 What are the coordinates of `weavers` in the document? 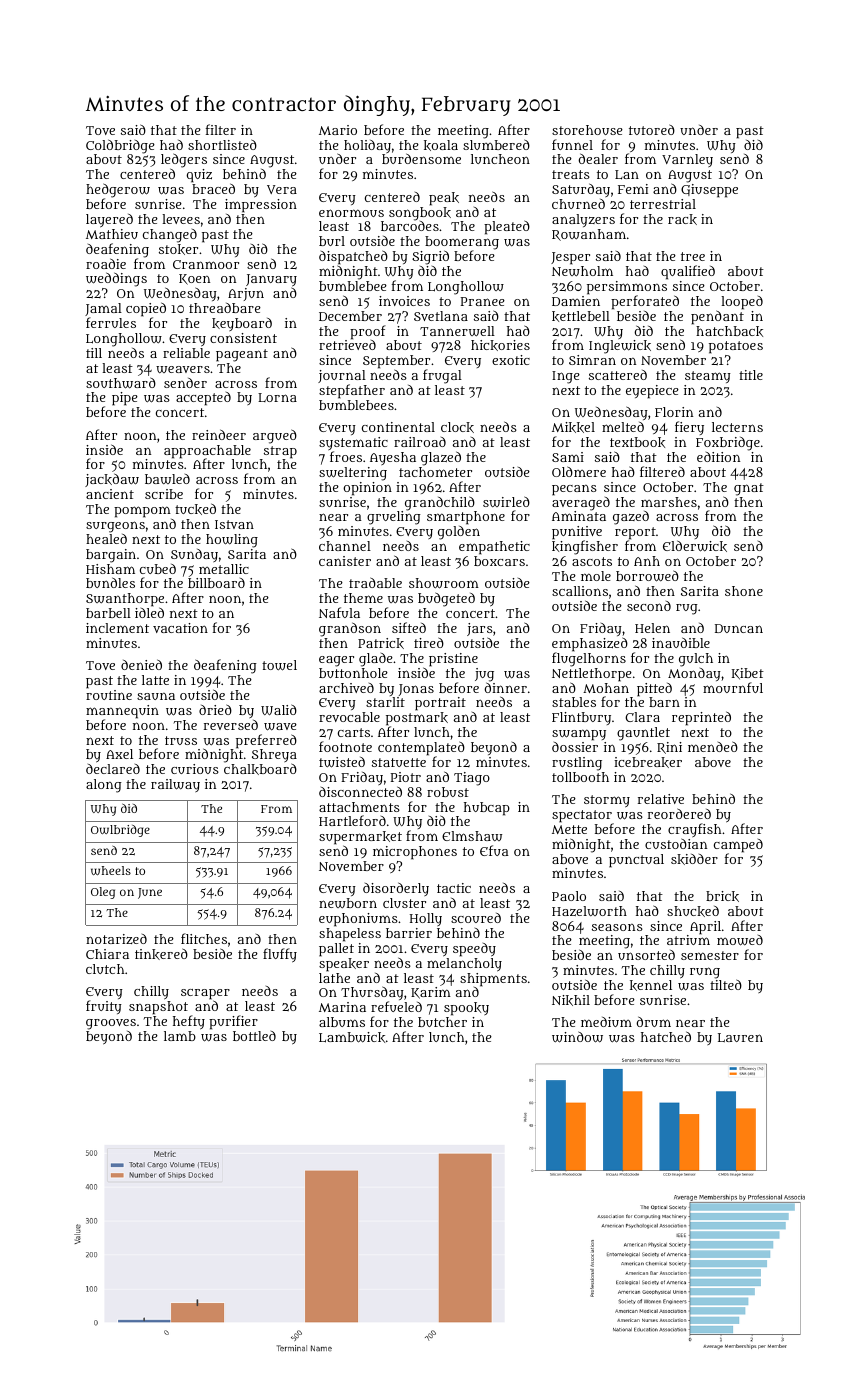 It's located at (183, 369).
